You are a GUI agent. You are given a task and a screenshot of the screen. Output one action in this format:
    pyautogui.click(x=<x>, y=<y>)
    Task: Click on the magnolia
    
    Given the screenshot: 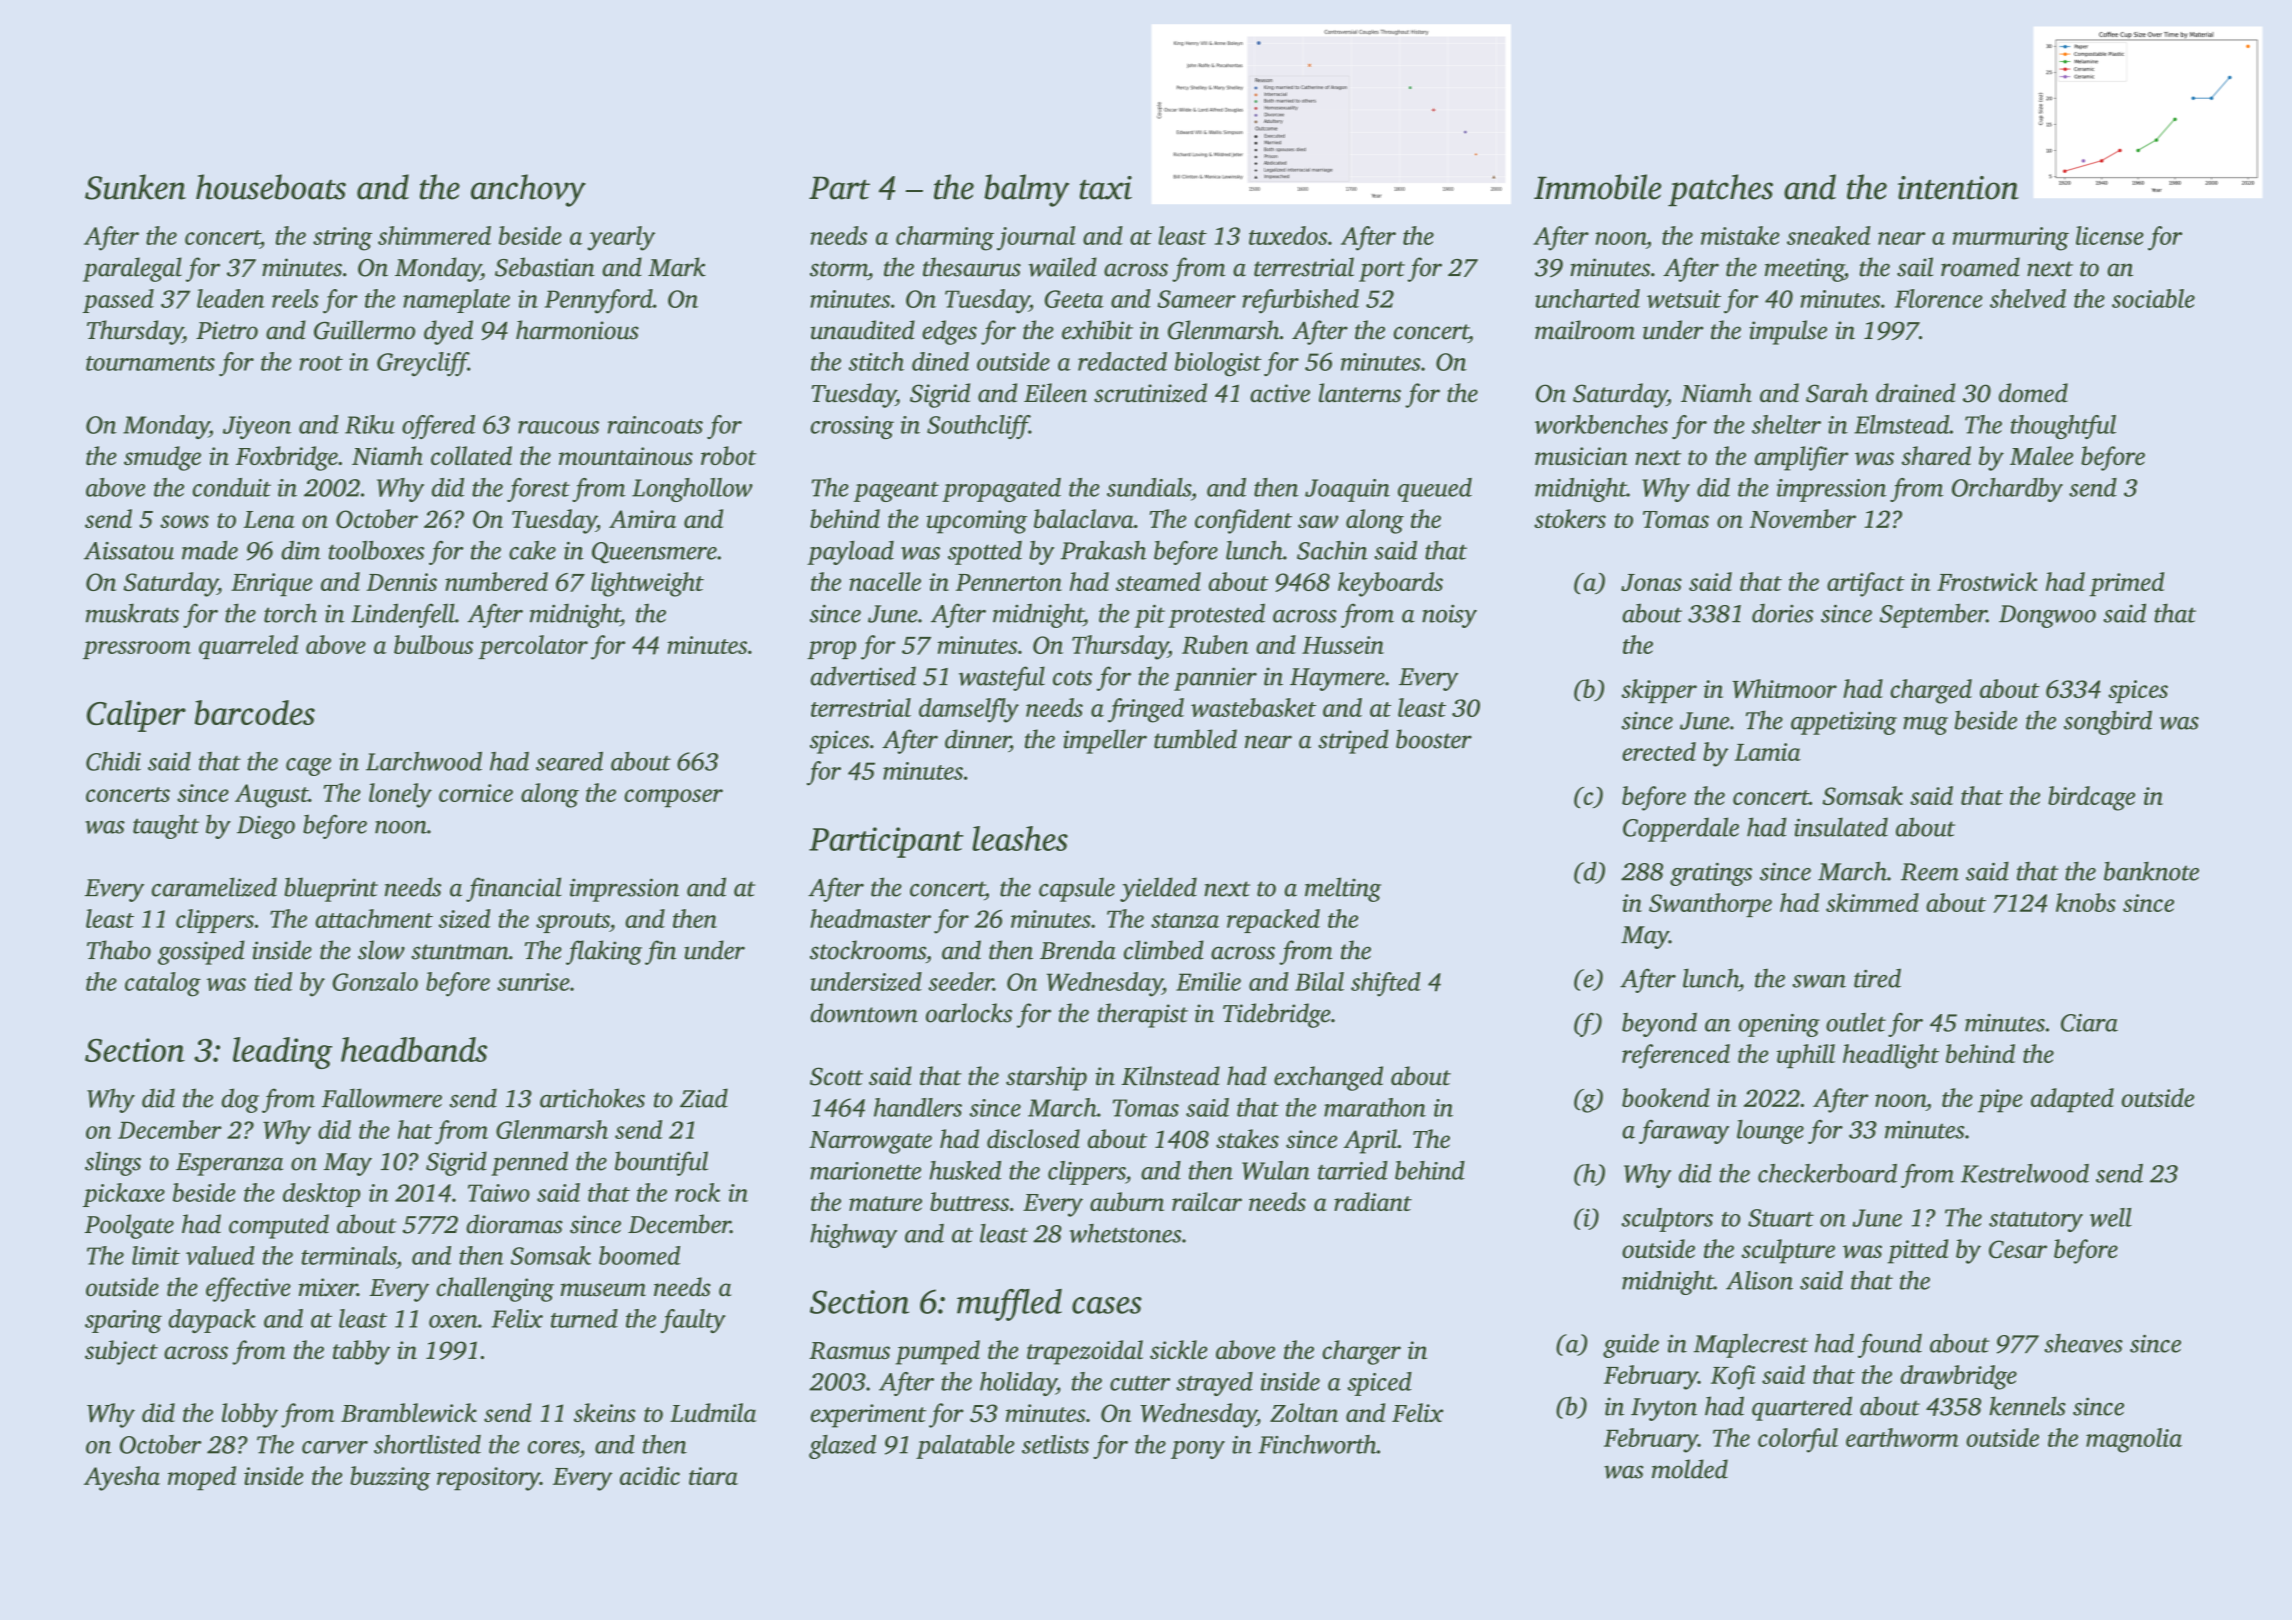 What is the action you would take?
    pyautogui.click(x=2134, y=1440)
